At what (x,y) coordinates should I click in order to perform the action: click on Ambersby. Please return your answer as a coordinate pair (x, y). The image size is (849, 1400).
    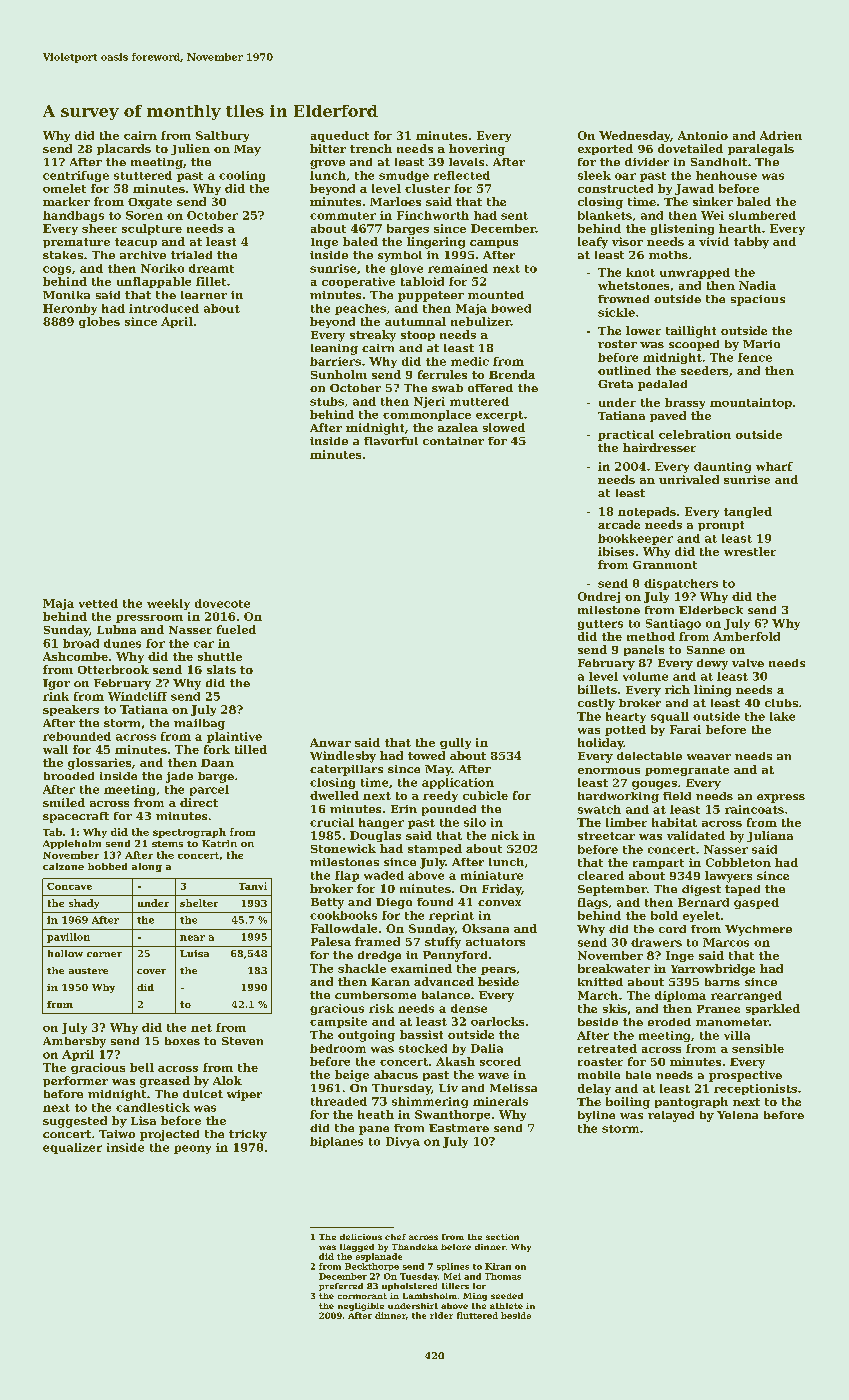
    Looking at the image, I should click on (74, 1042).
